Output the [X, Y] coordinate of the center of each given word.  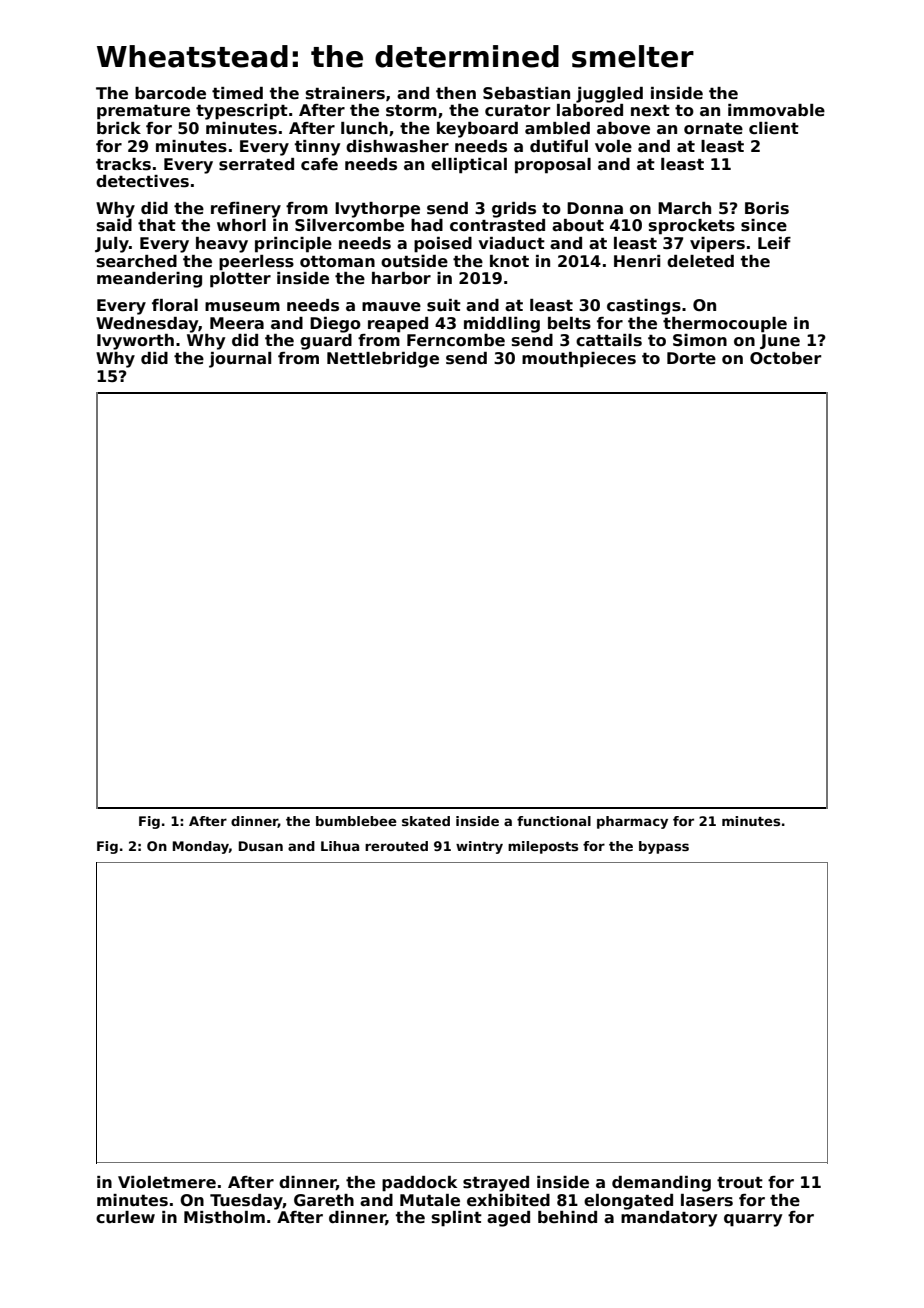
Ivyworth [135, 342]
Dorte [691, 358]
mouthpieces [579, 360]
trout [740, 1183]
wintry [479, 847]
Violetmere [167, 1182]
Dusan [261, 846]
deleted [700, 261]
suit [444, 305]
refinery [246, 210]
